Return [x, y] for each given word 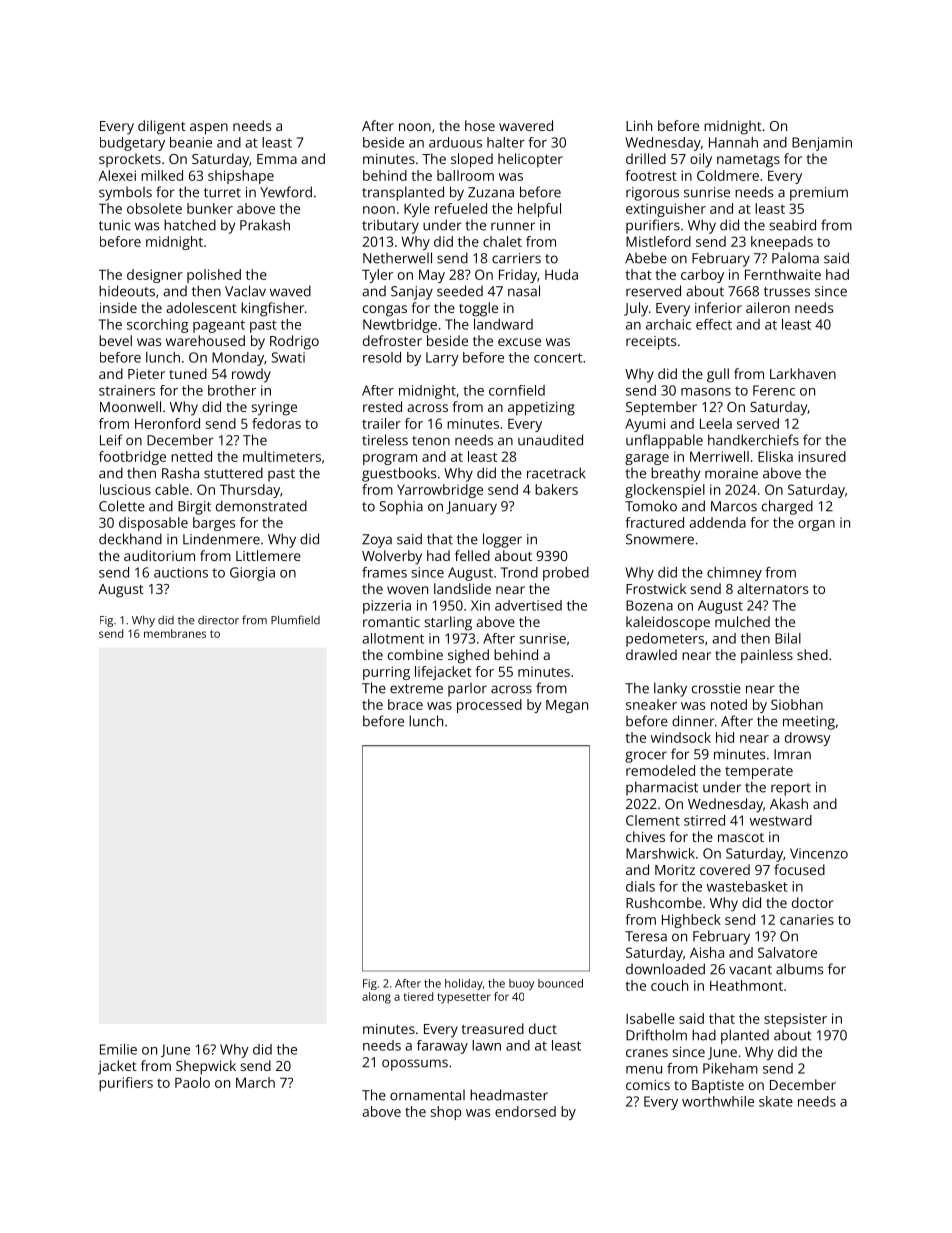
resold [382, 357]
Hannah [733, 142]
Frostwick [656, 588]
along [376, 998]
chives [645, 836]
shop [446, 1113]
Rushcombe [664, 902]
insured [822, 456]
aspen [209, 129]
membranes [175, 633]
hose [480, 125]
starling [448, 623]
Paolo [192, 1082]
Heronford [167, 423]
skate [776, 1101]
